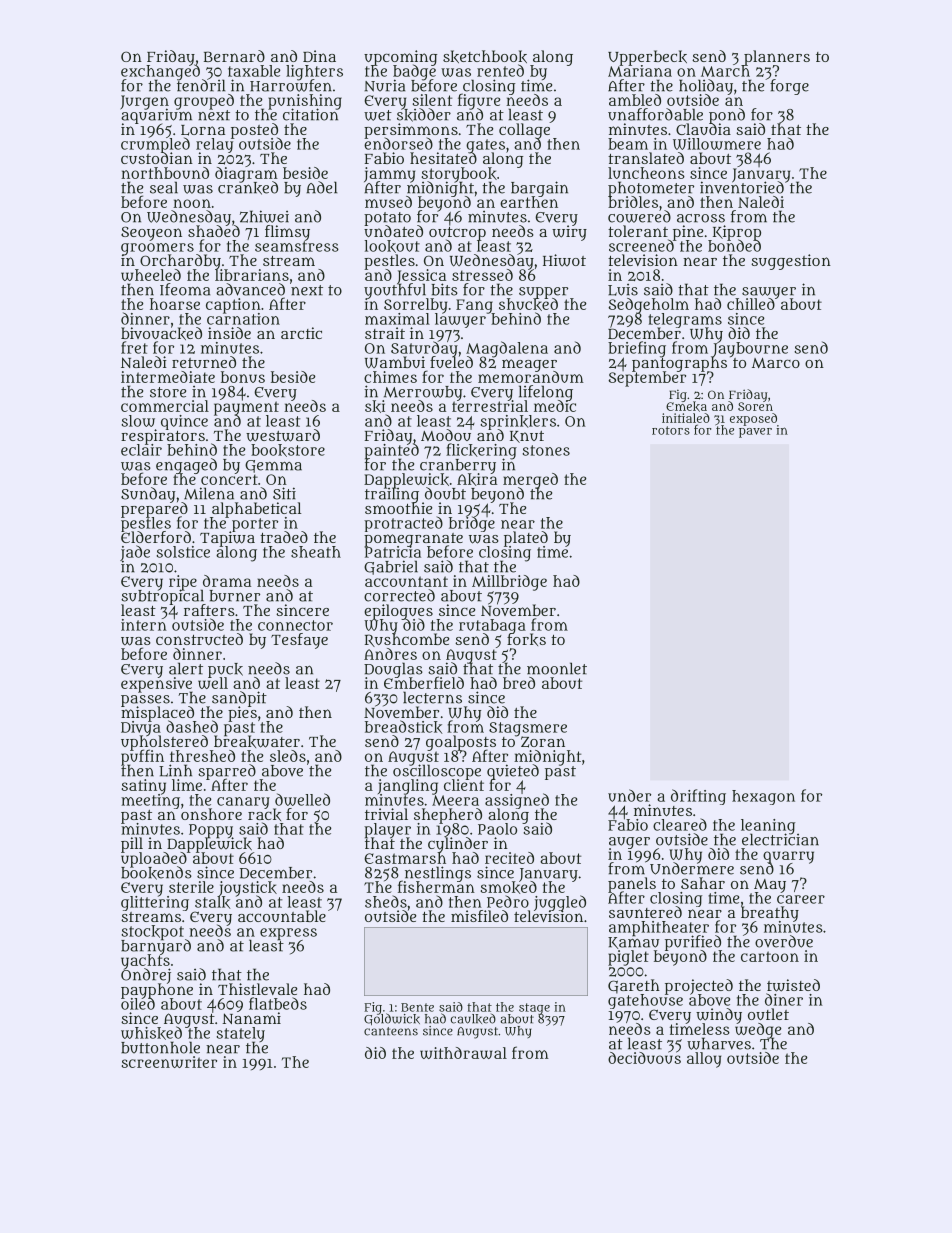 The image size is (952, 1233). What do you see at coordinates (246, 174) in the document?
I see `diagram` at bounding box center [246, 174].
